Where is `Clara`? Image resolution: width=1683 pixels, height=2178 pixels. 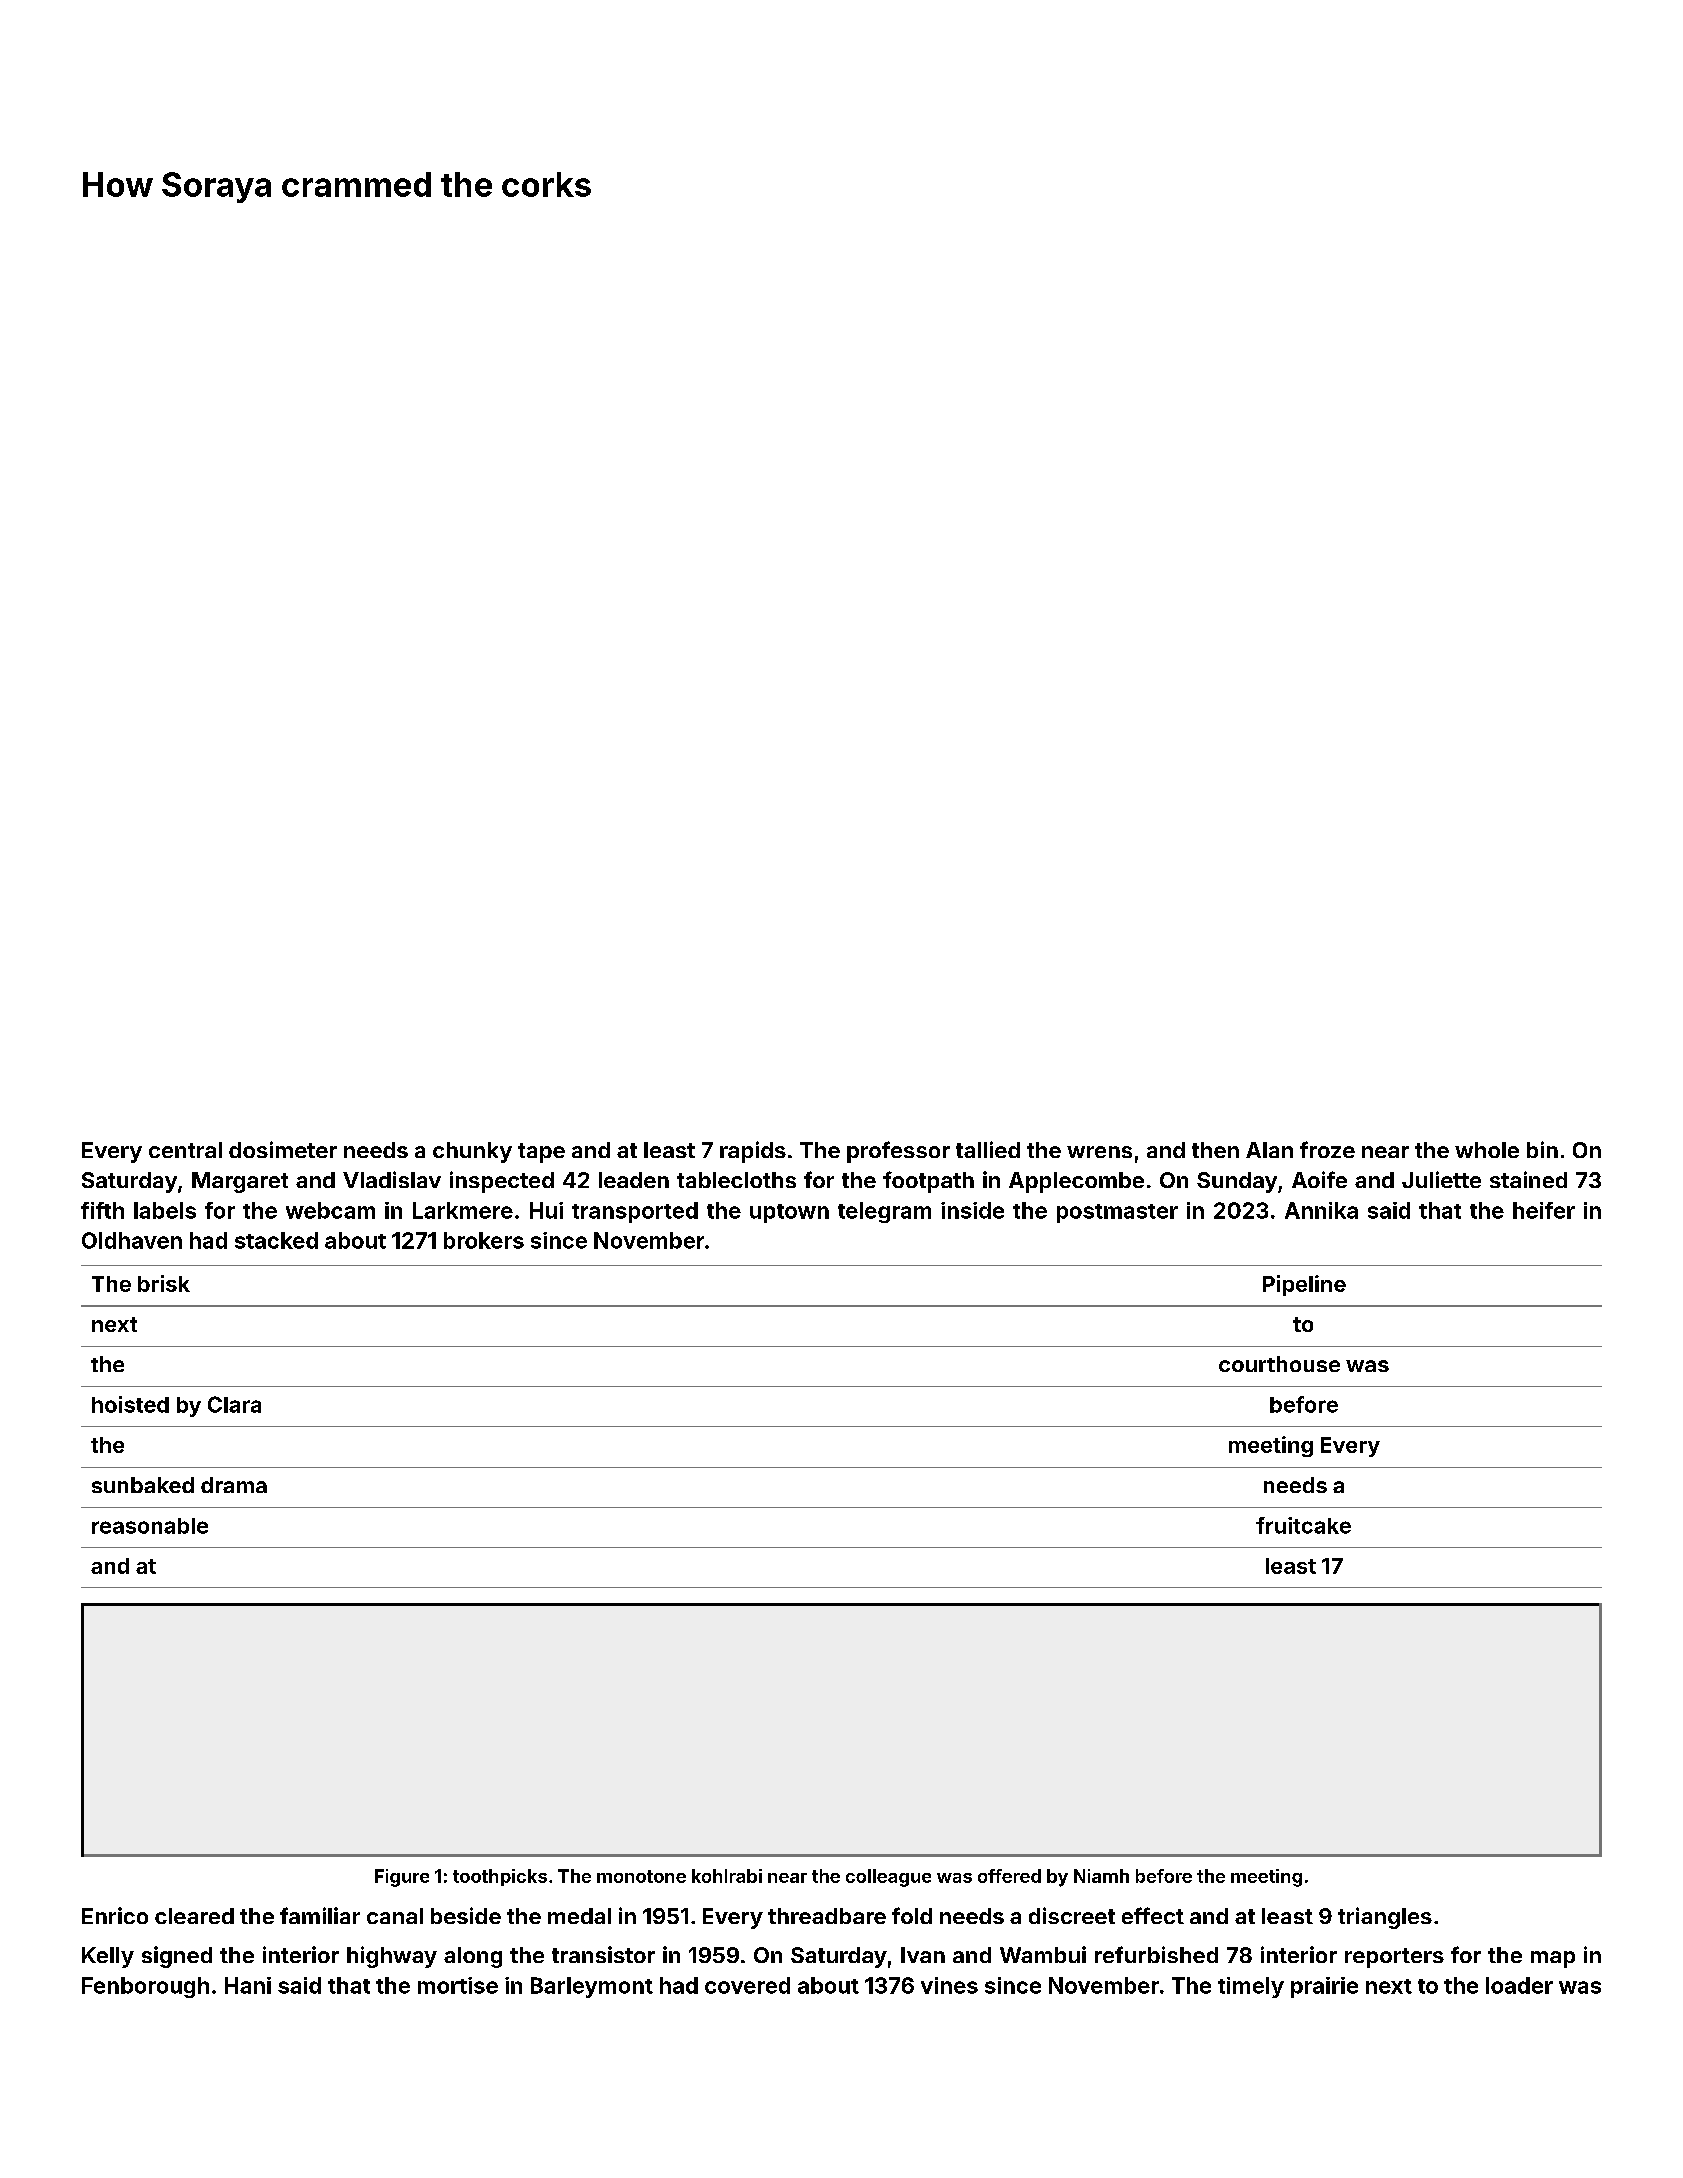
Clara is located at coordinates (234, 1404).
